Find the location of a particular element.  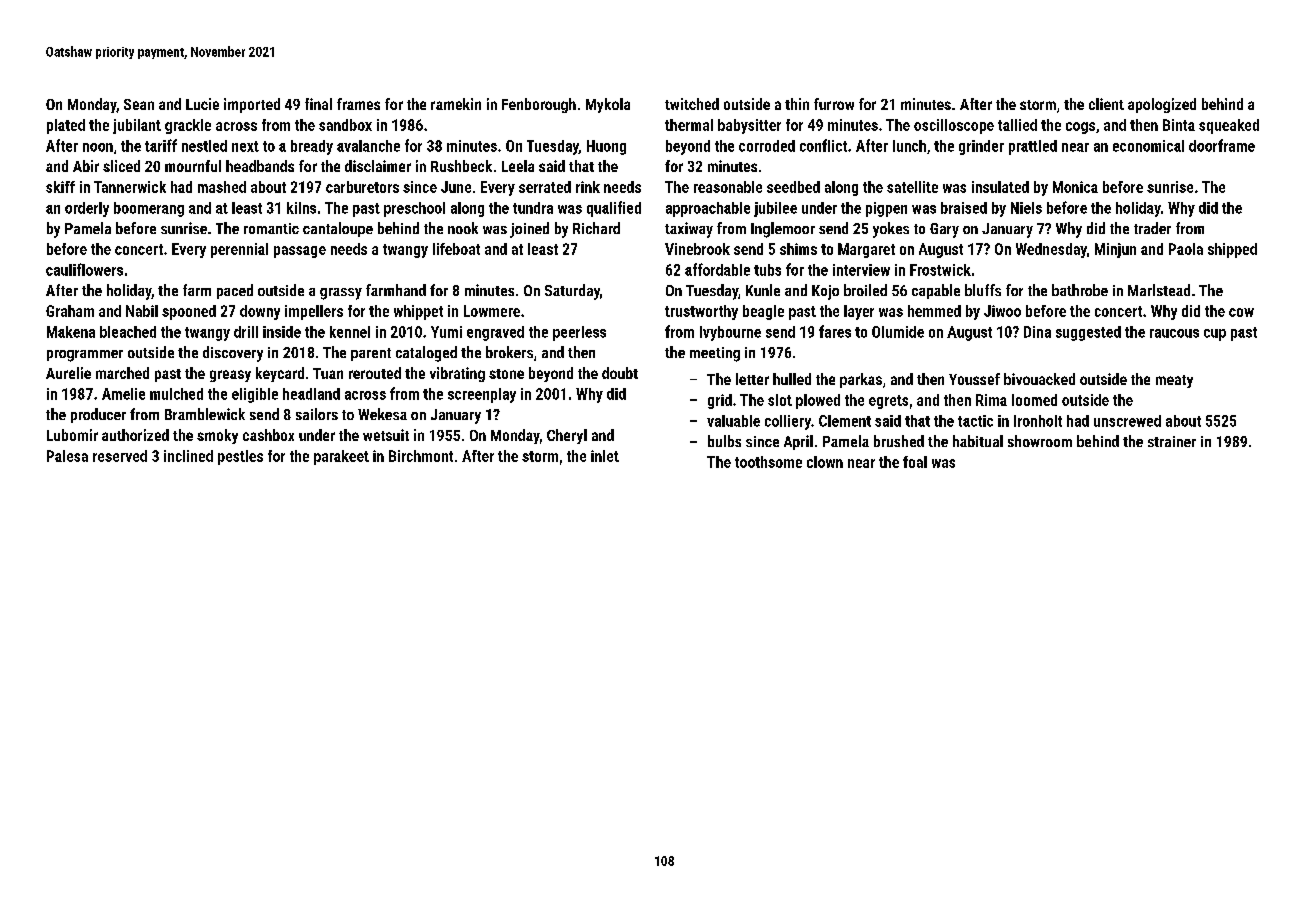

Dina is located at coordinates (1037, 332).
